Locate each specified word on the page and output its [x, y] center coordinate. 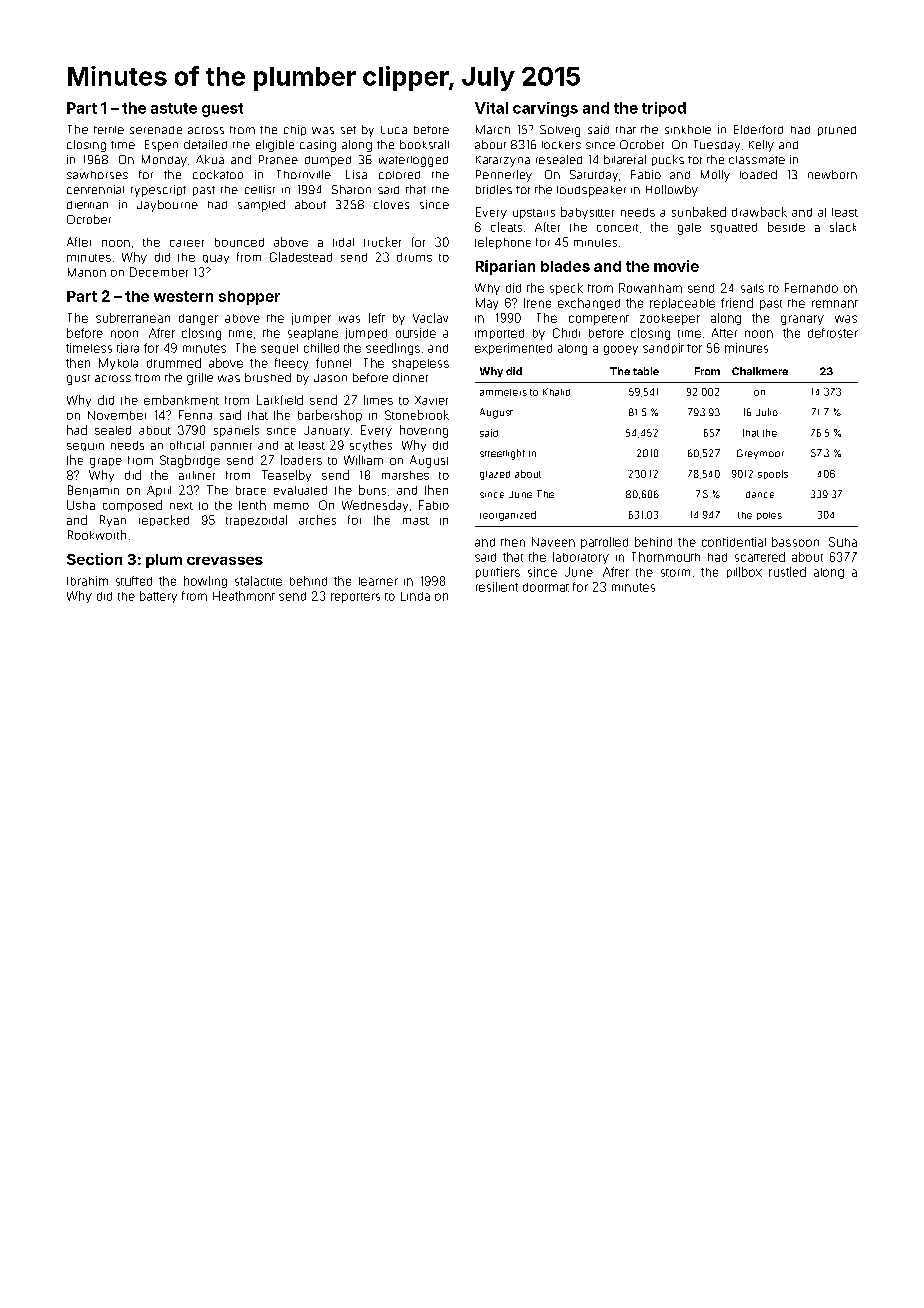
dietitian [87, 205]
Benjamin [93, 491]
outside [416, 333]
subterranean [133, 318]
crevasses [225, 561]
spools [773, 474]
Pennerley [504, 176]
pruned [837, 131]
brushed [268, 377]
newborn [832, 174]
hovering [424, 431]
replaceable [682, 303]
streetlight [502, 454]
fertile [109, 130]
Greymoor [760, 454]
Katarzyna [503, 161]
